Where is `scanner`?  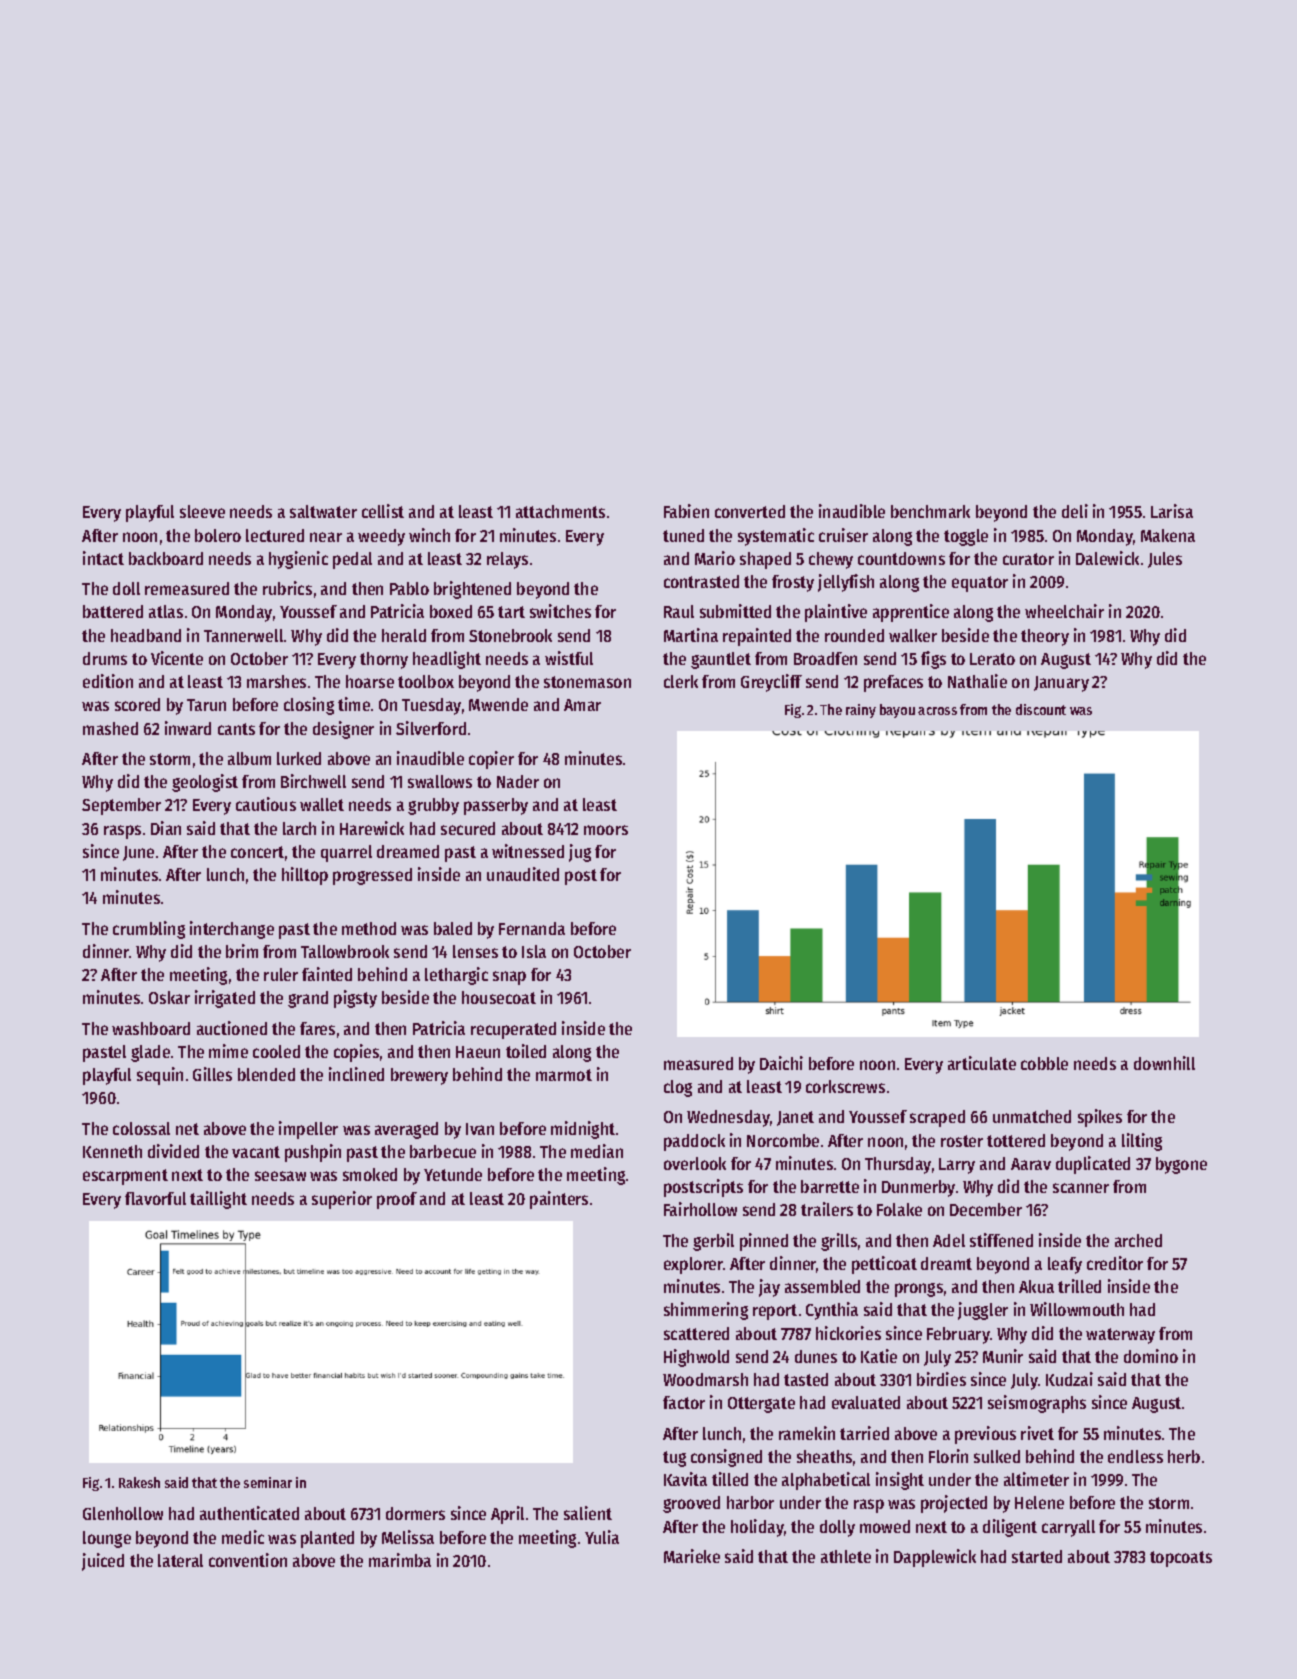 scanner is located at coordinates (1081, 1188).
